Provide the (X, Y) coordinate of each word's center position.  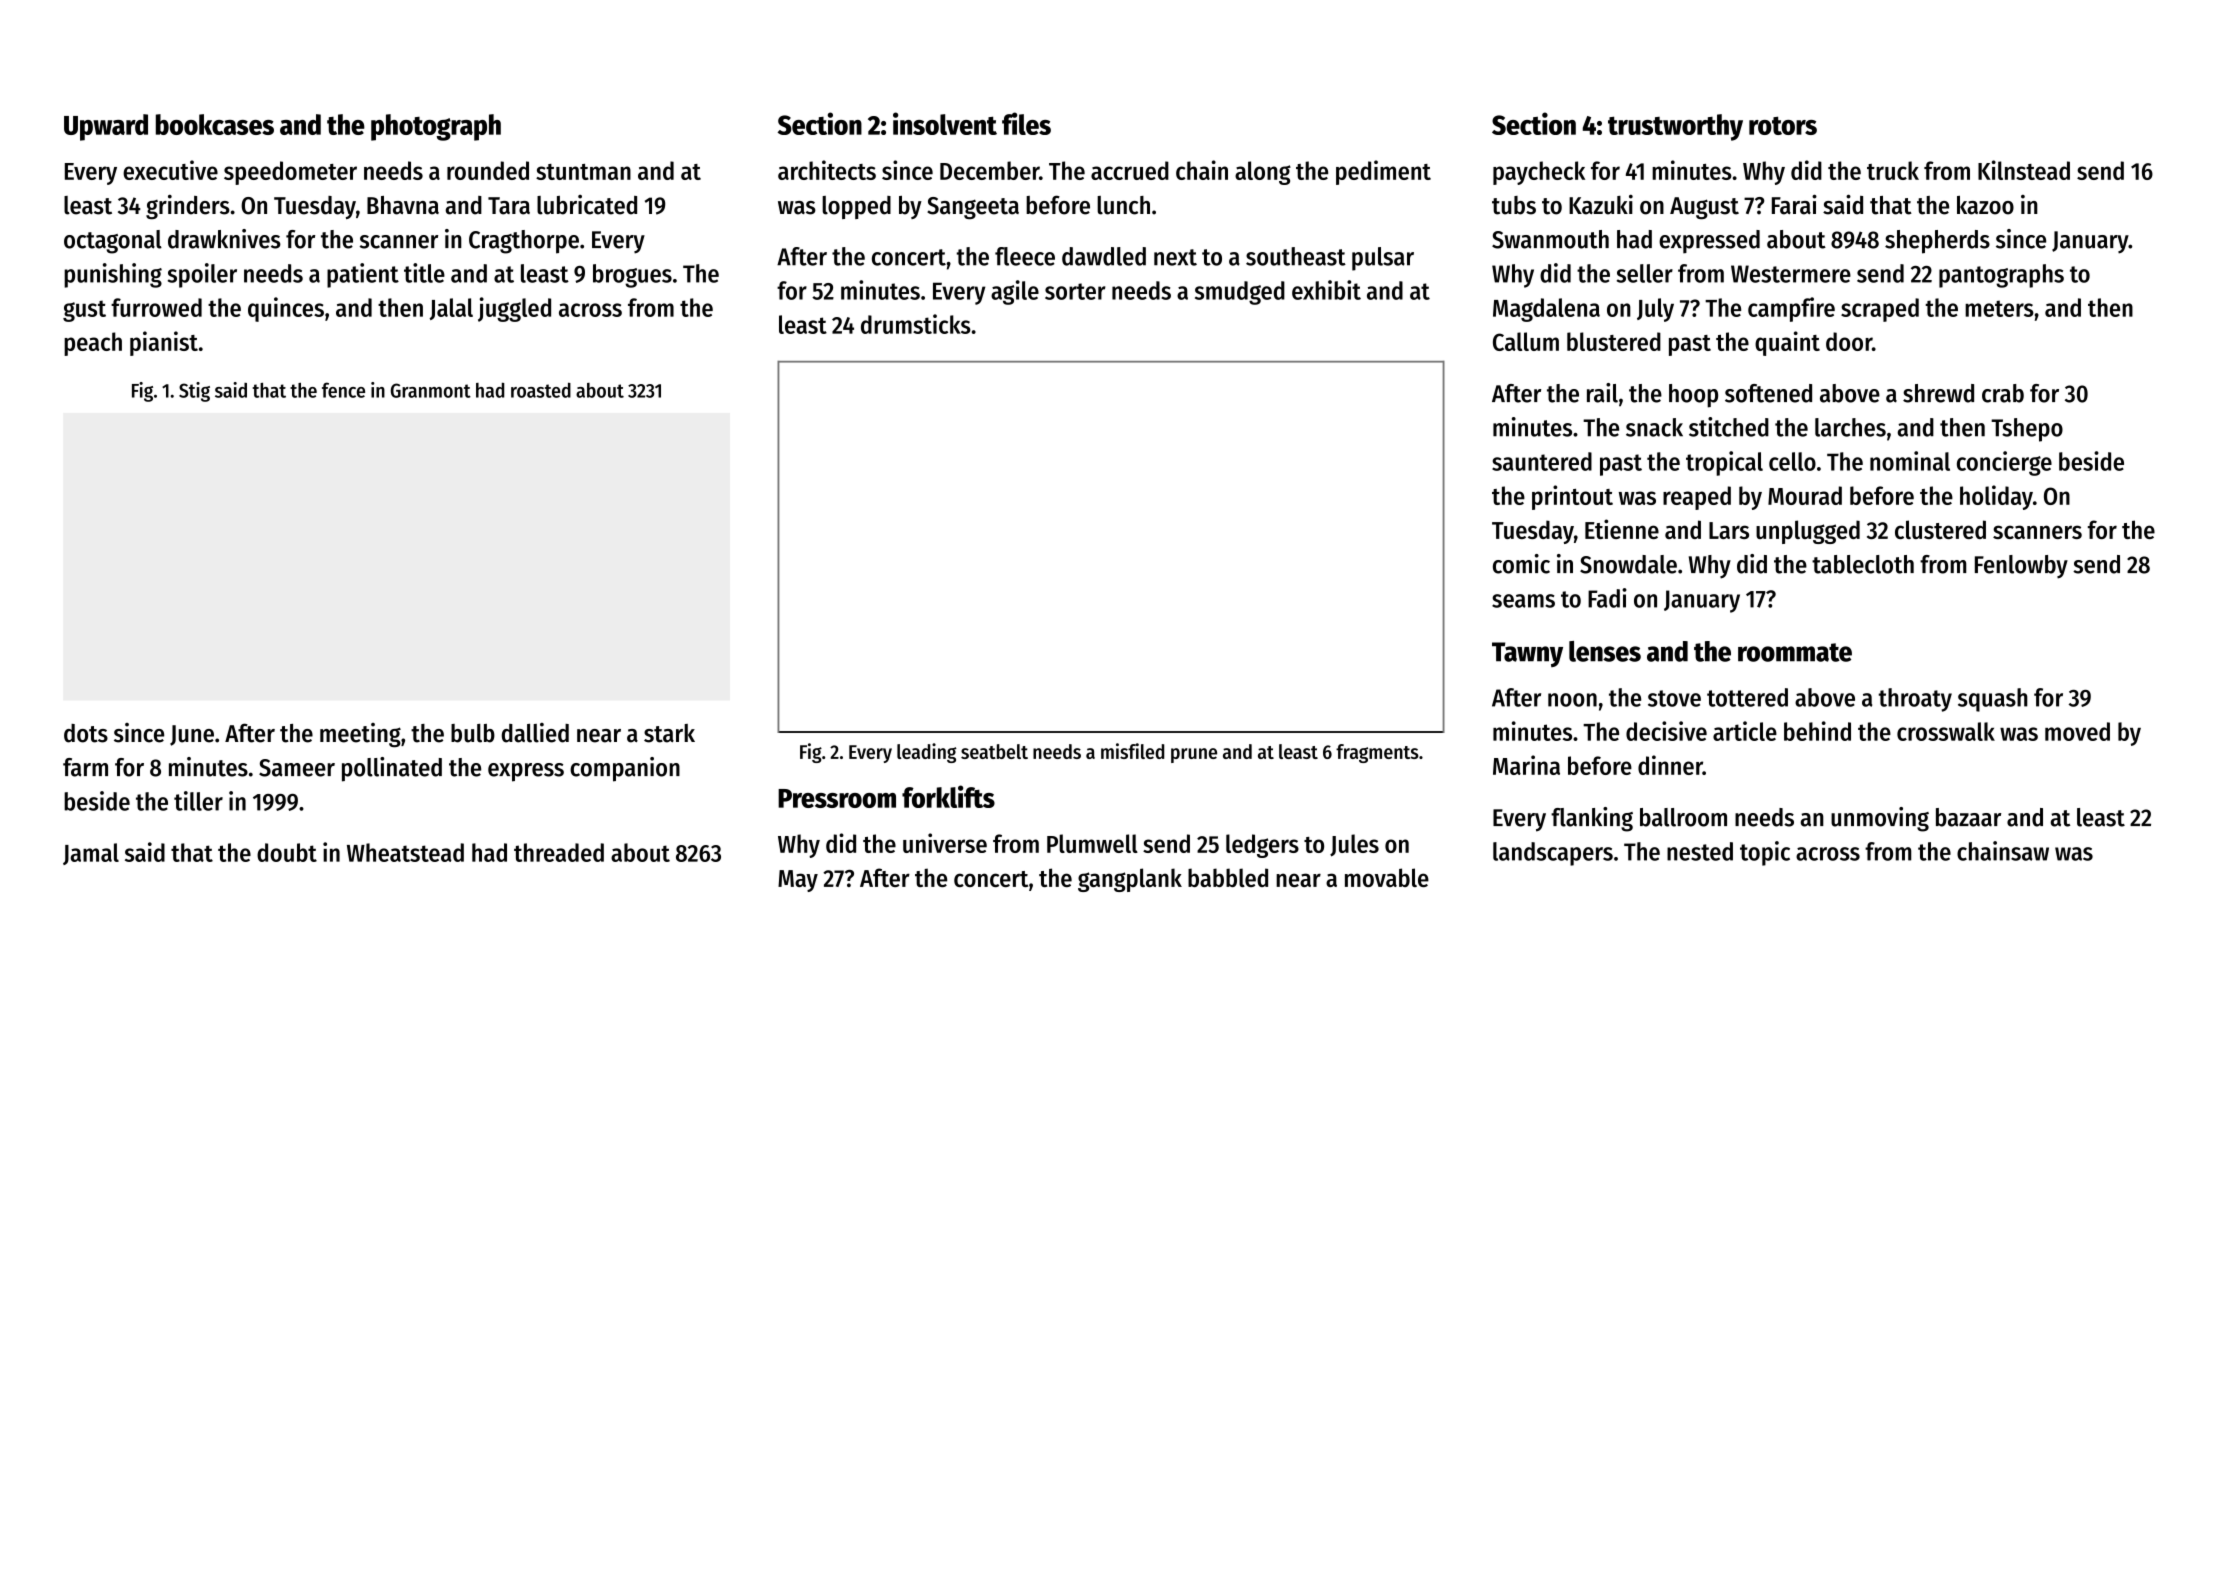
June (192, 735)
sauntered (1542, 461)
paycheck (1539, 173)
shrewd (1938, 393)
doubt (287, 852)
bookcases (215, 124)
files (1026, 123)
